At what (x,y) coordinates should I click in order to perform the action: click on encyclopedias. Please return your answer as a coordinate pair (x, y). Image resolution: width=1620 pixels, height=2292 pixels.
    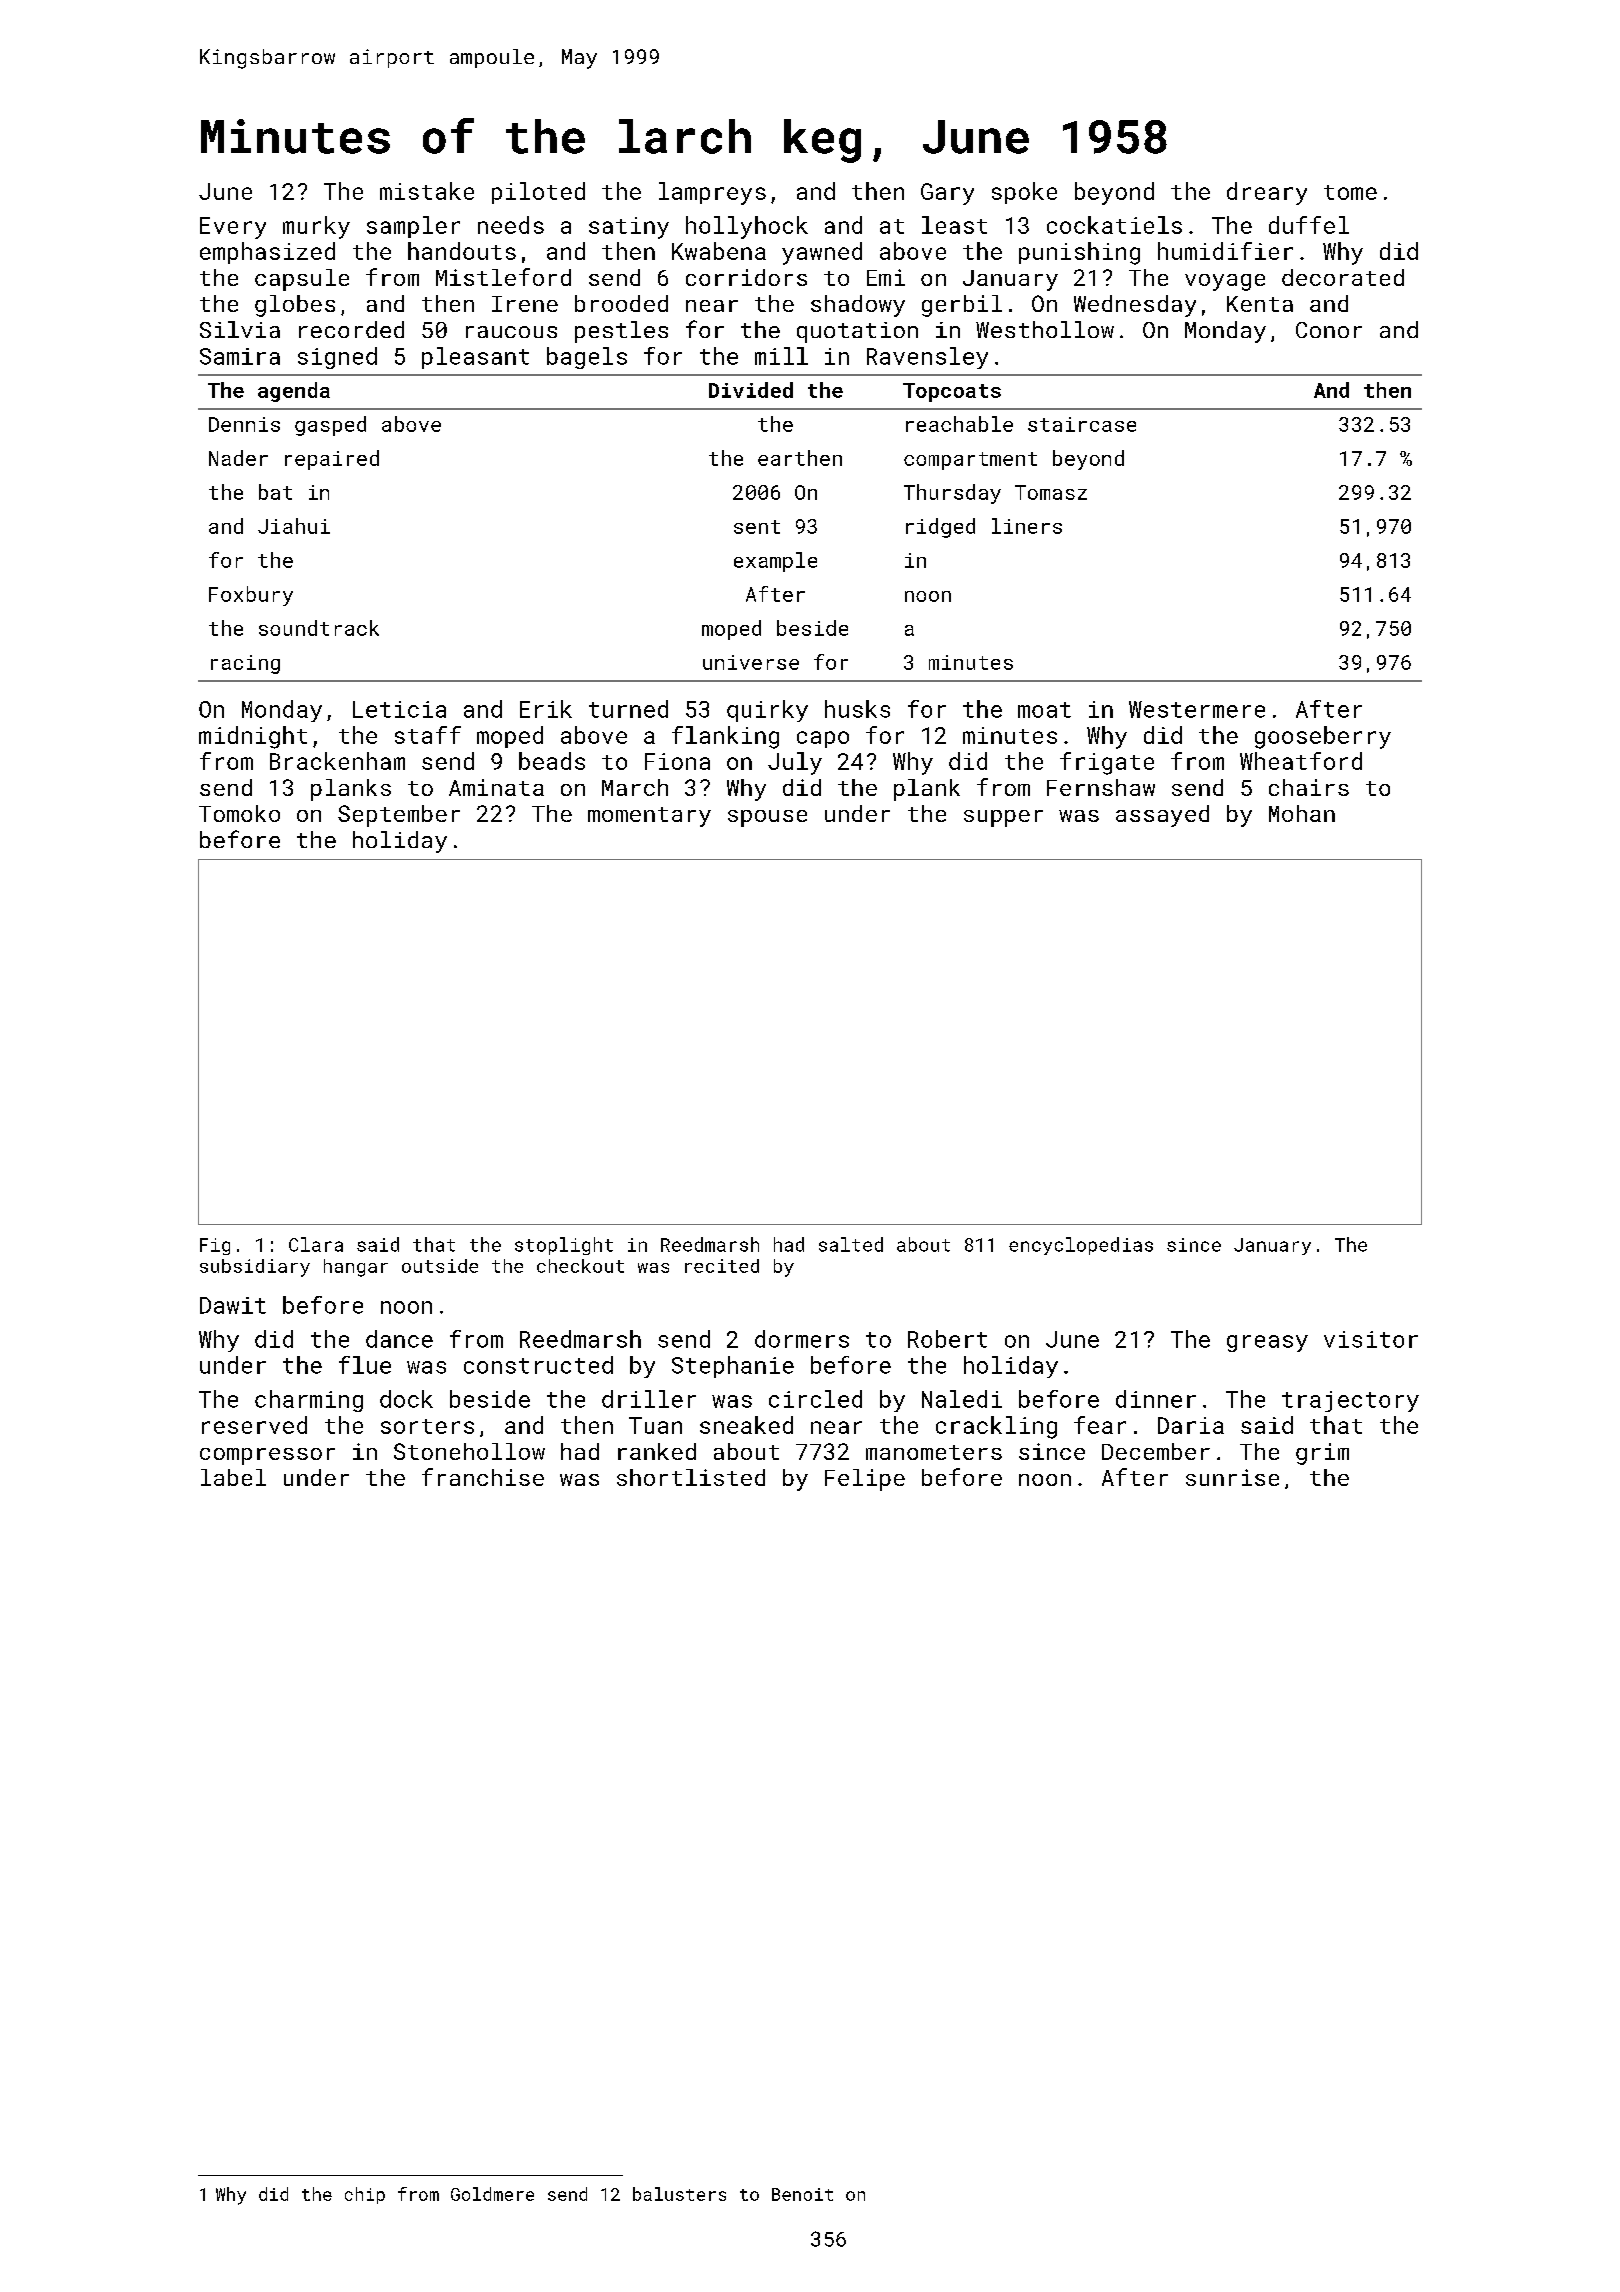
    Looking at the image, I should click on (1081, 1246).
